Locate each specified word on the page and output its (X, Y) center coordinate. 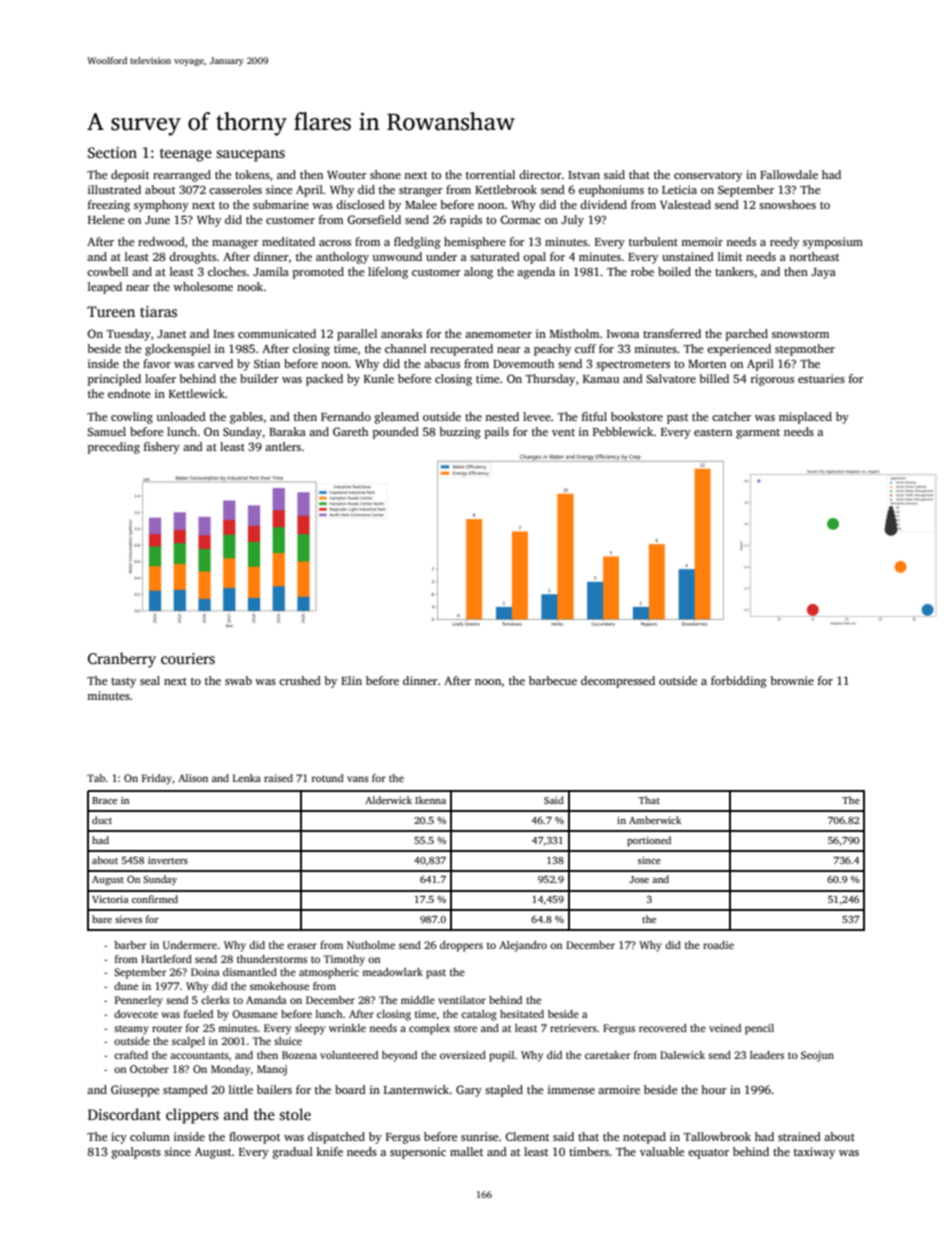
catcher (731, 416)
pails (497, 433)
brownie (792, 680)
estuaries (821, 378)
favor (157, 363)
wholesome (203, 286)
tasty (123, 683)
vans (358, 779)
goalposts (136, 1153)
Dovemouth (523, 363)
